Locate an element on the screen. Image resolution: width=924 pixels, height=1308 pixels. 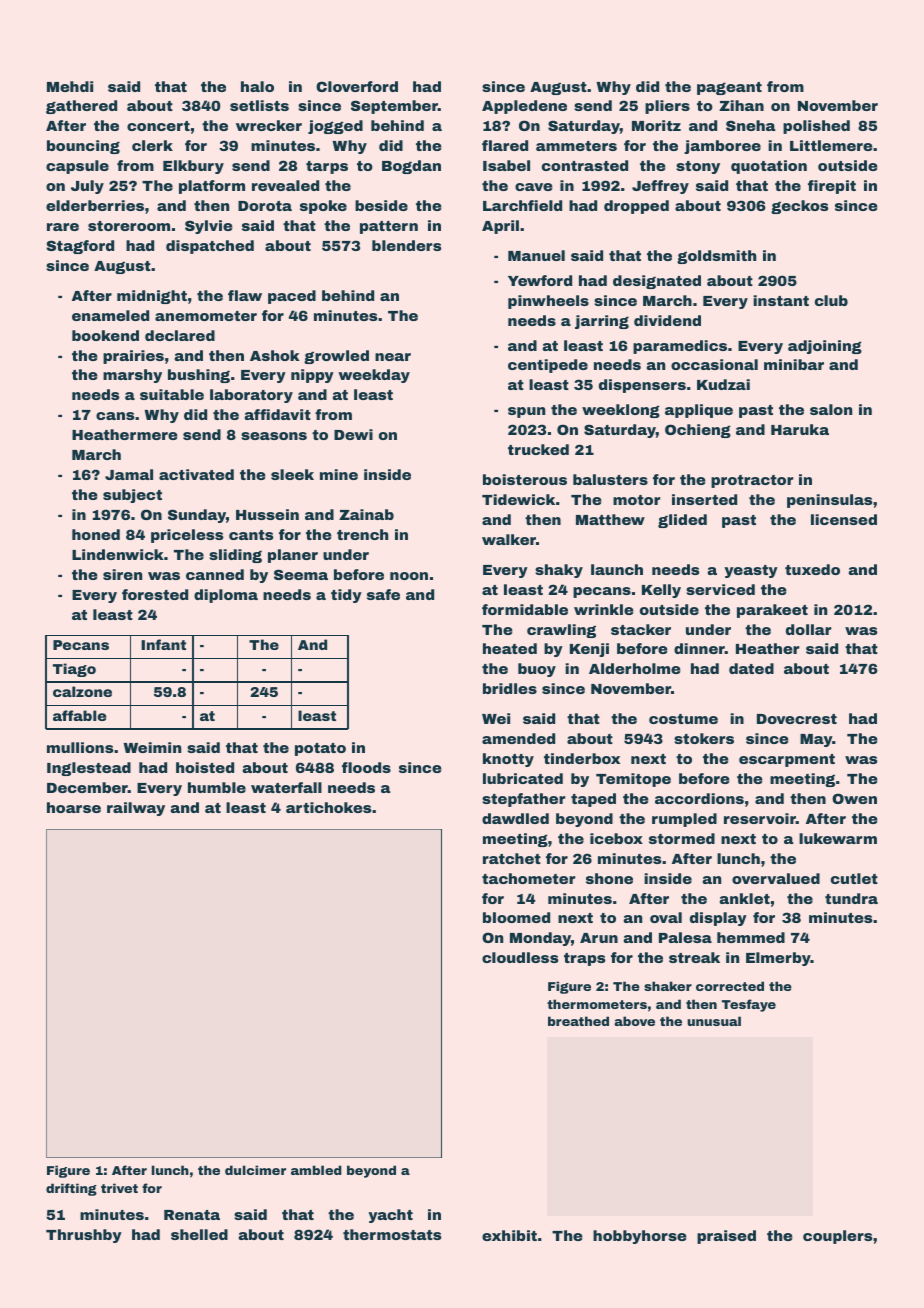
cloudless is located at coordinates (520, 957).
